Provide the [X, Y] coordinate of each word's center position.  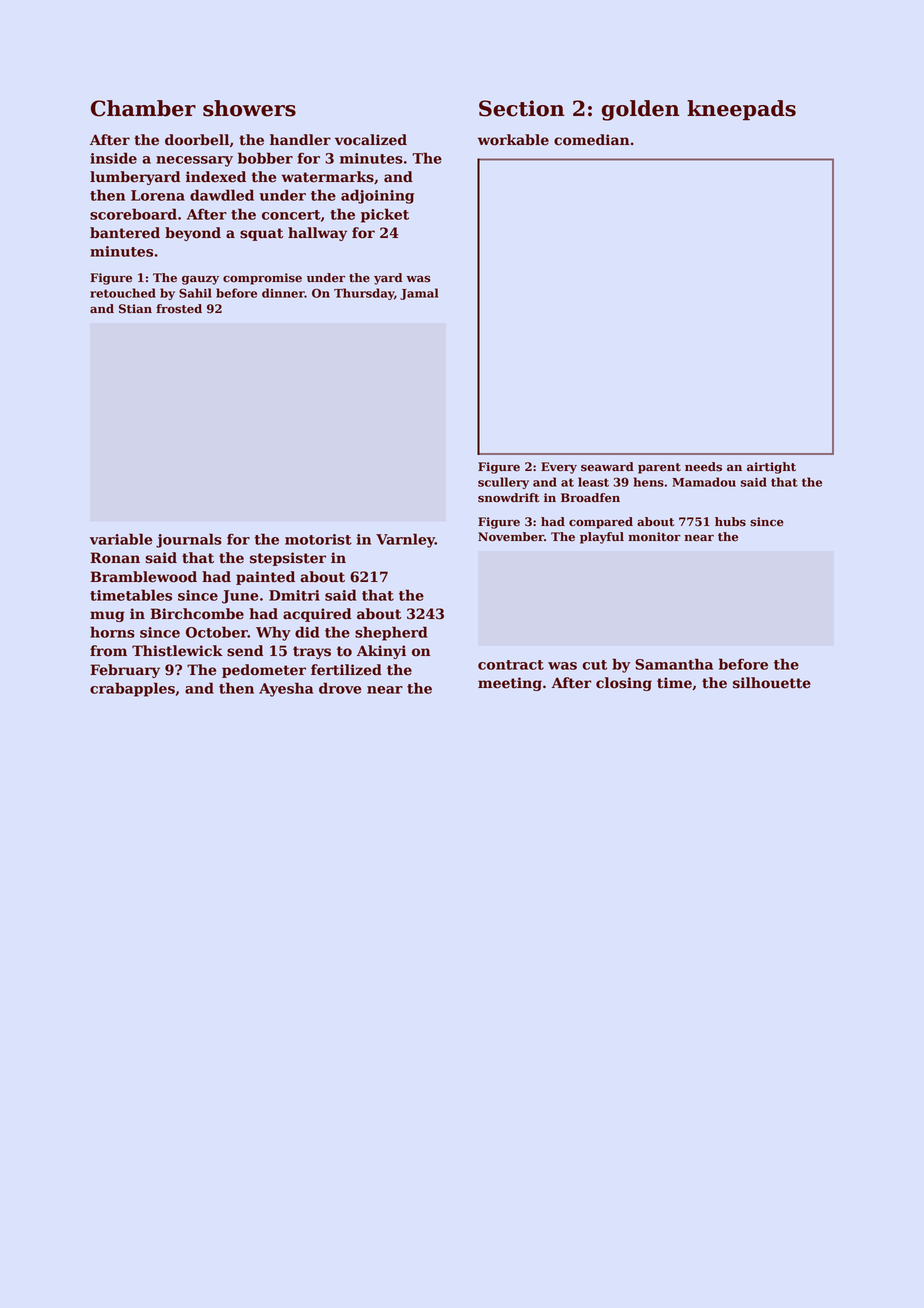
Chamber [143, 108]
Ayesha [286, 689]
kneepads [741, 110]
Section [522, 108]
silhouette [772, 683]
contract [511, 665]
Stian [135, 309]
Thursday [364, 294]
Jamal [419, 294]
